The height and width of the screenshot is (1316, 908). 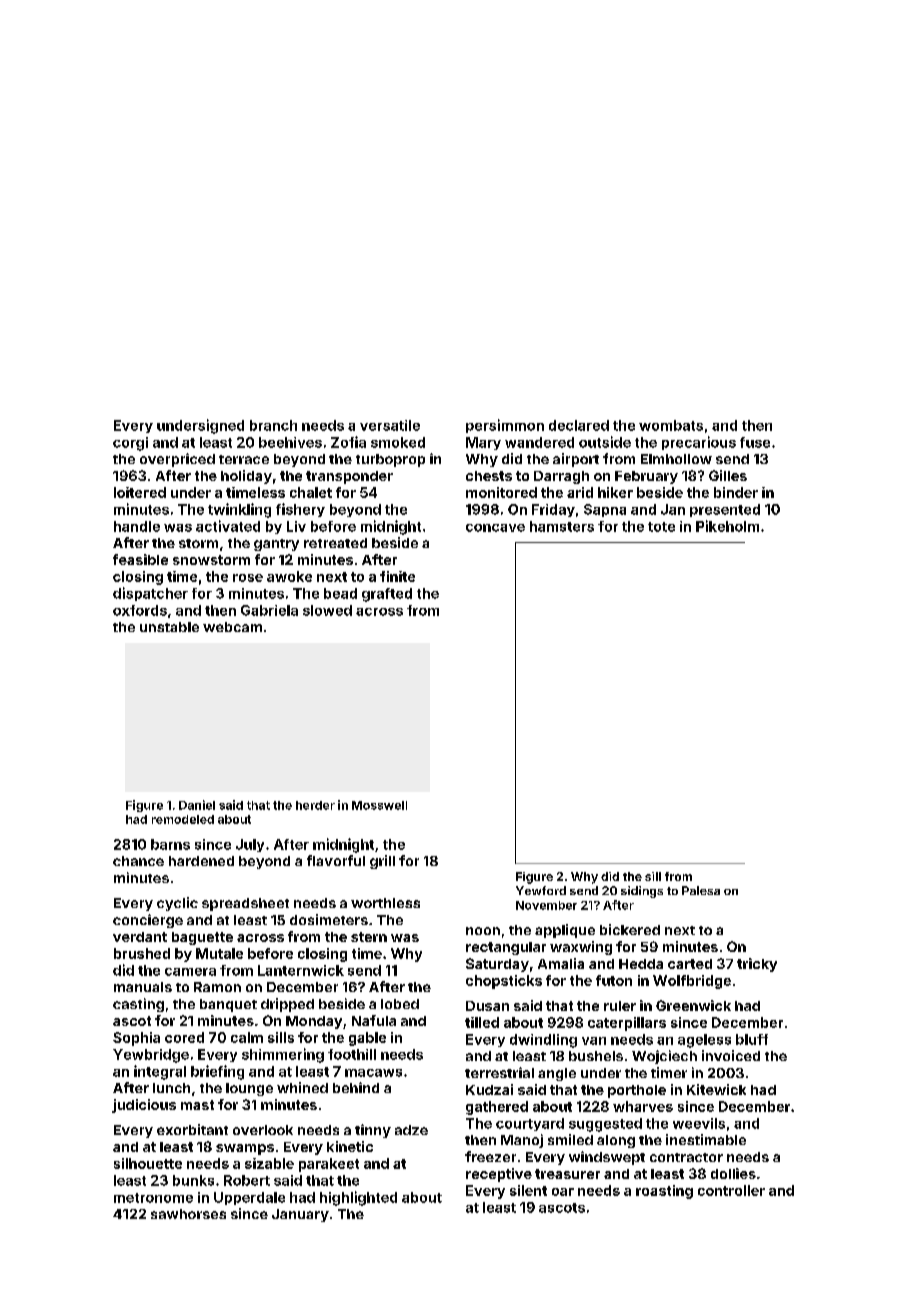 I want to click on declared, so click(x=579, y=425).
